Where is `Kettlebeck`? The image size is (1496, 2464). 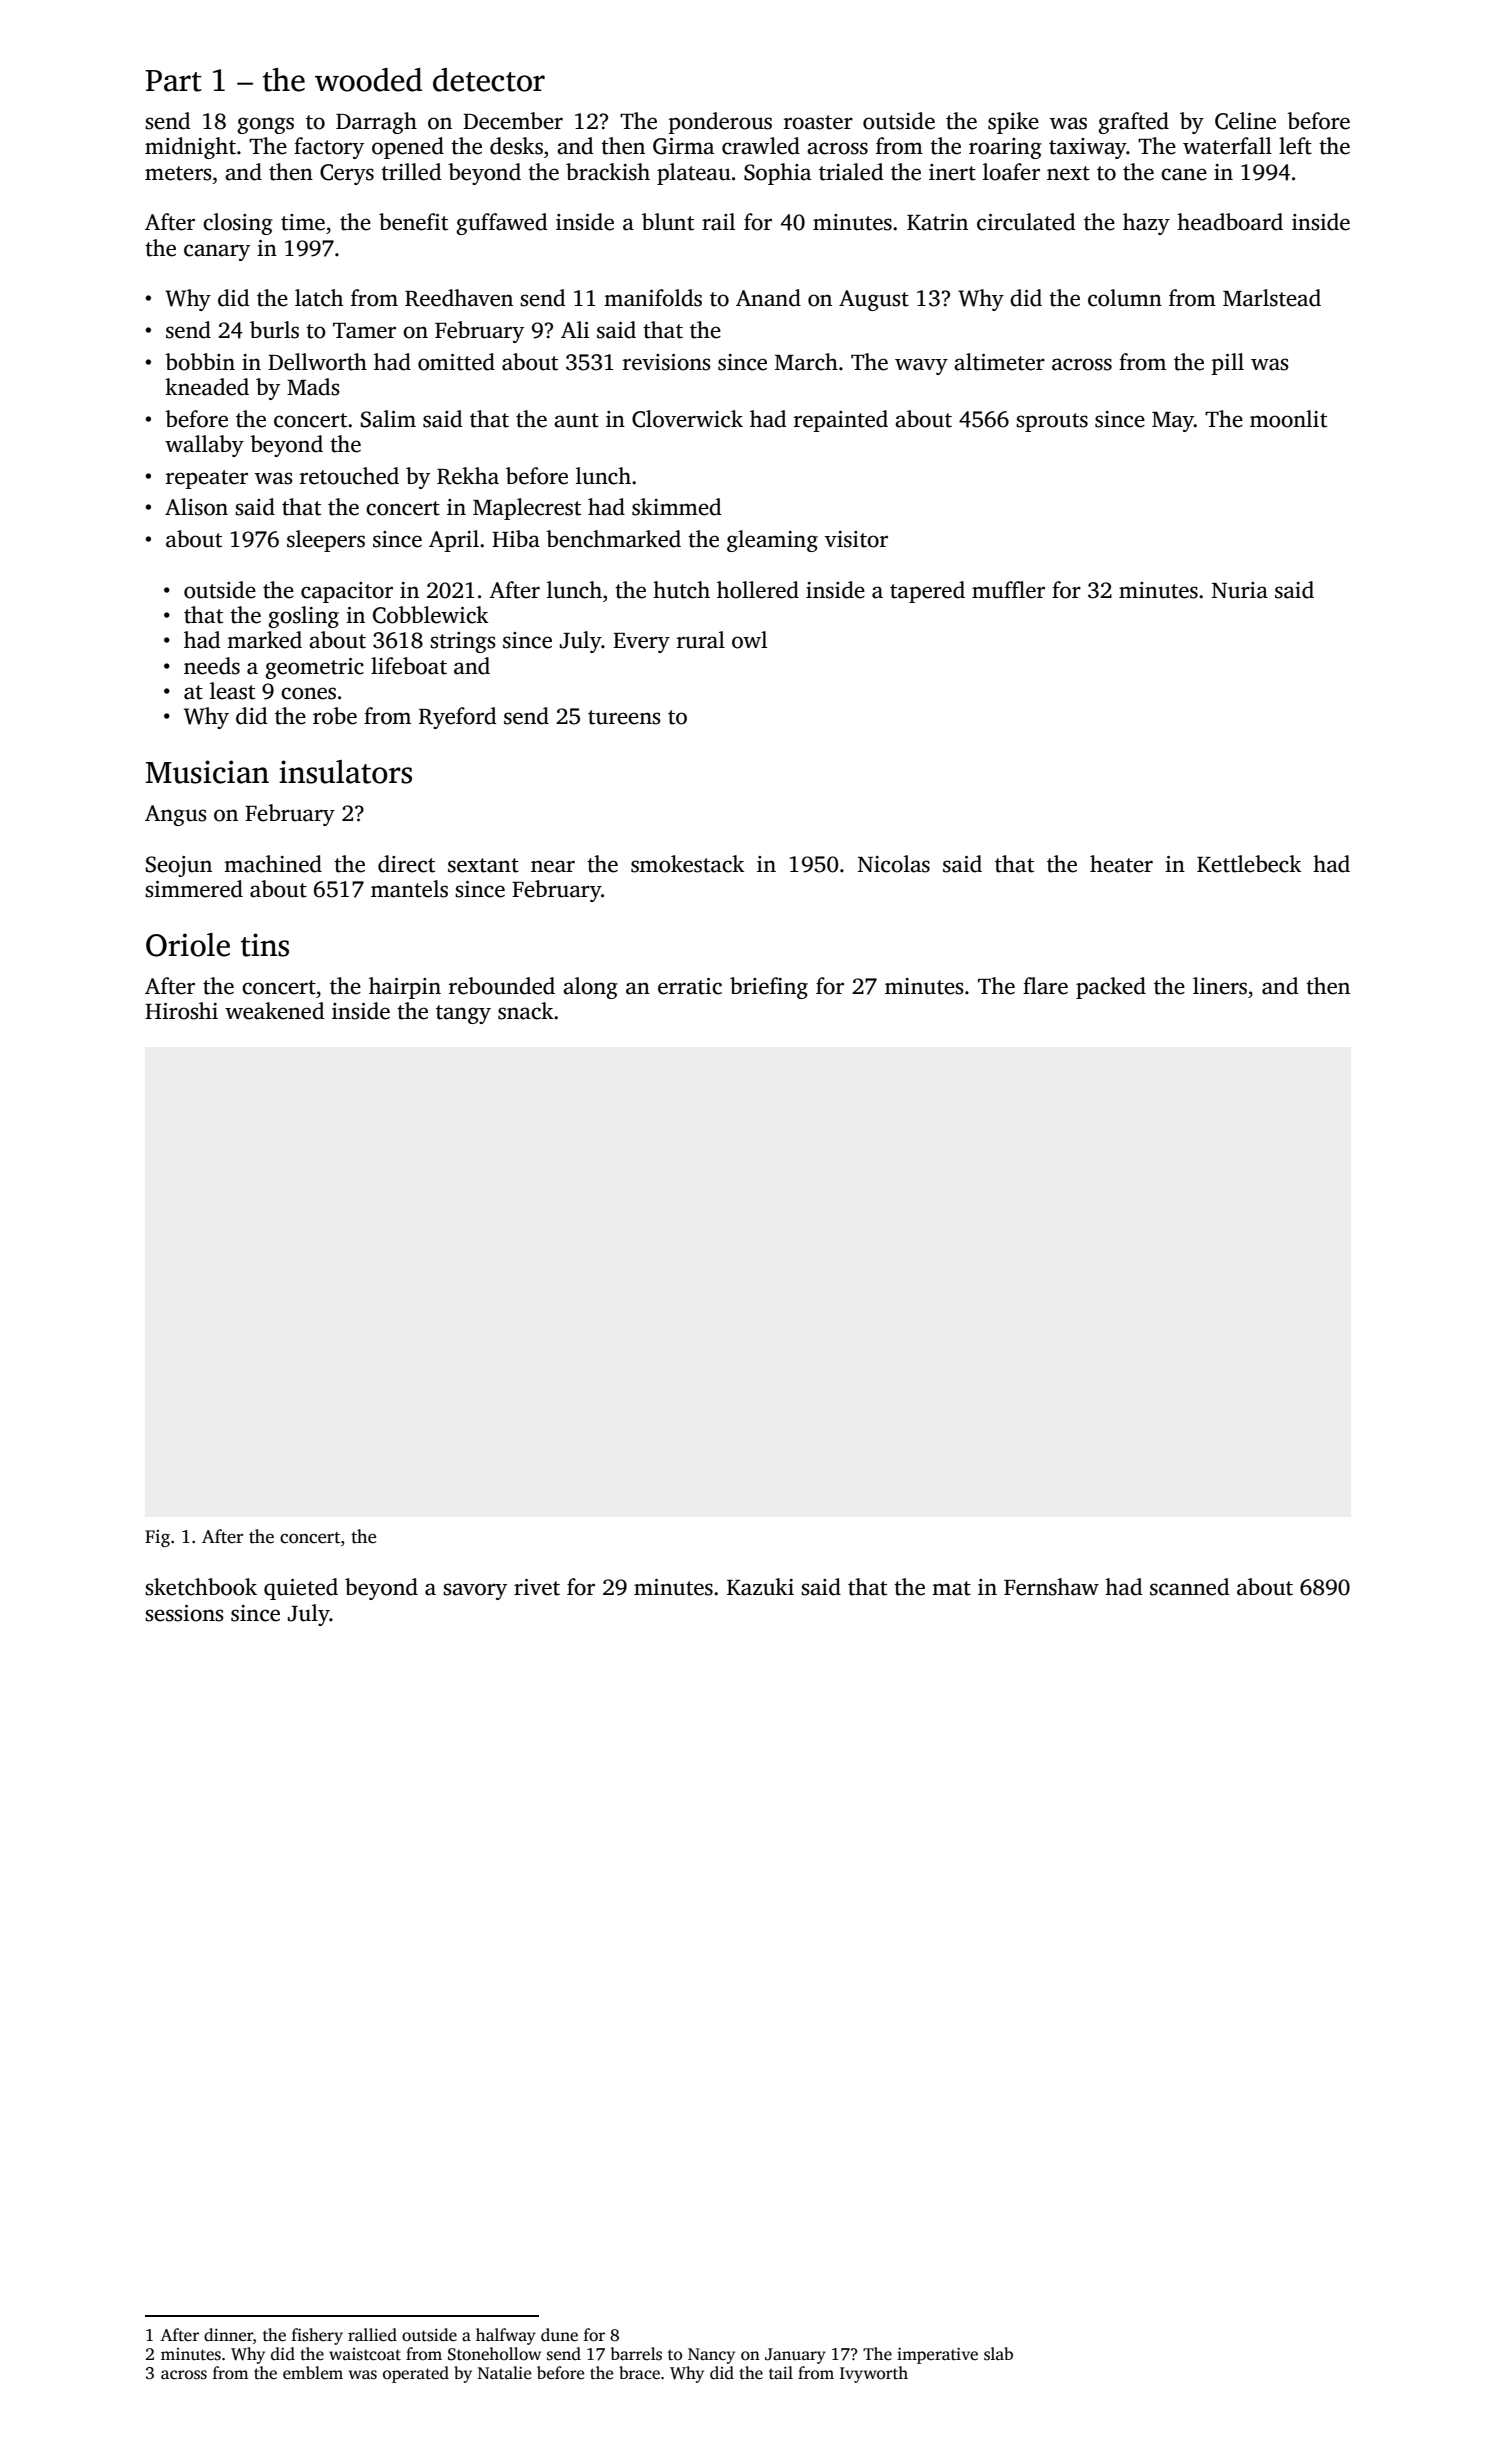 Kettlebeck is located at coordinates (1249, 864).
